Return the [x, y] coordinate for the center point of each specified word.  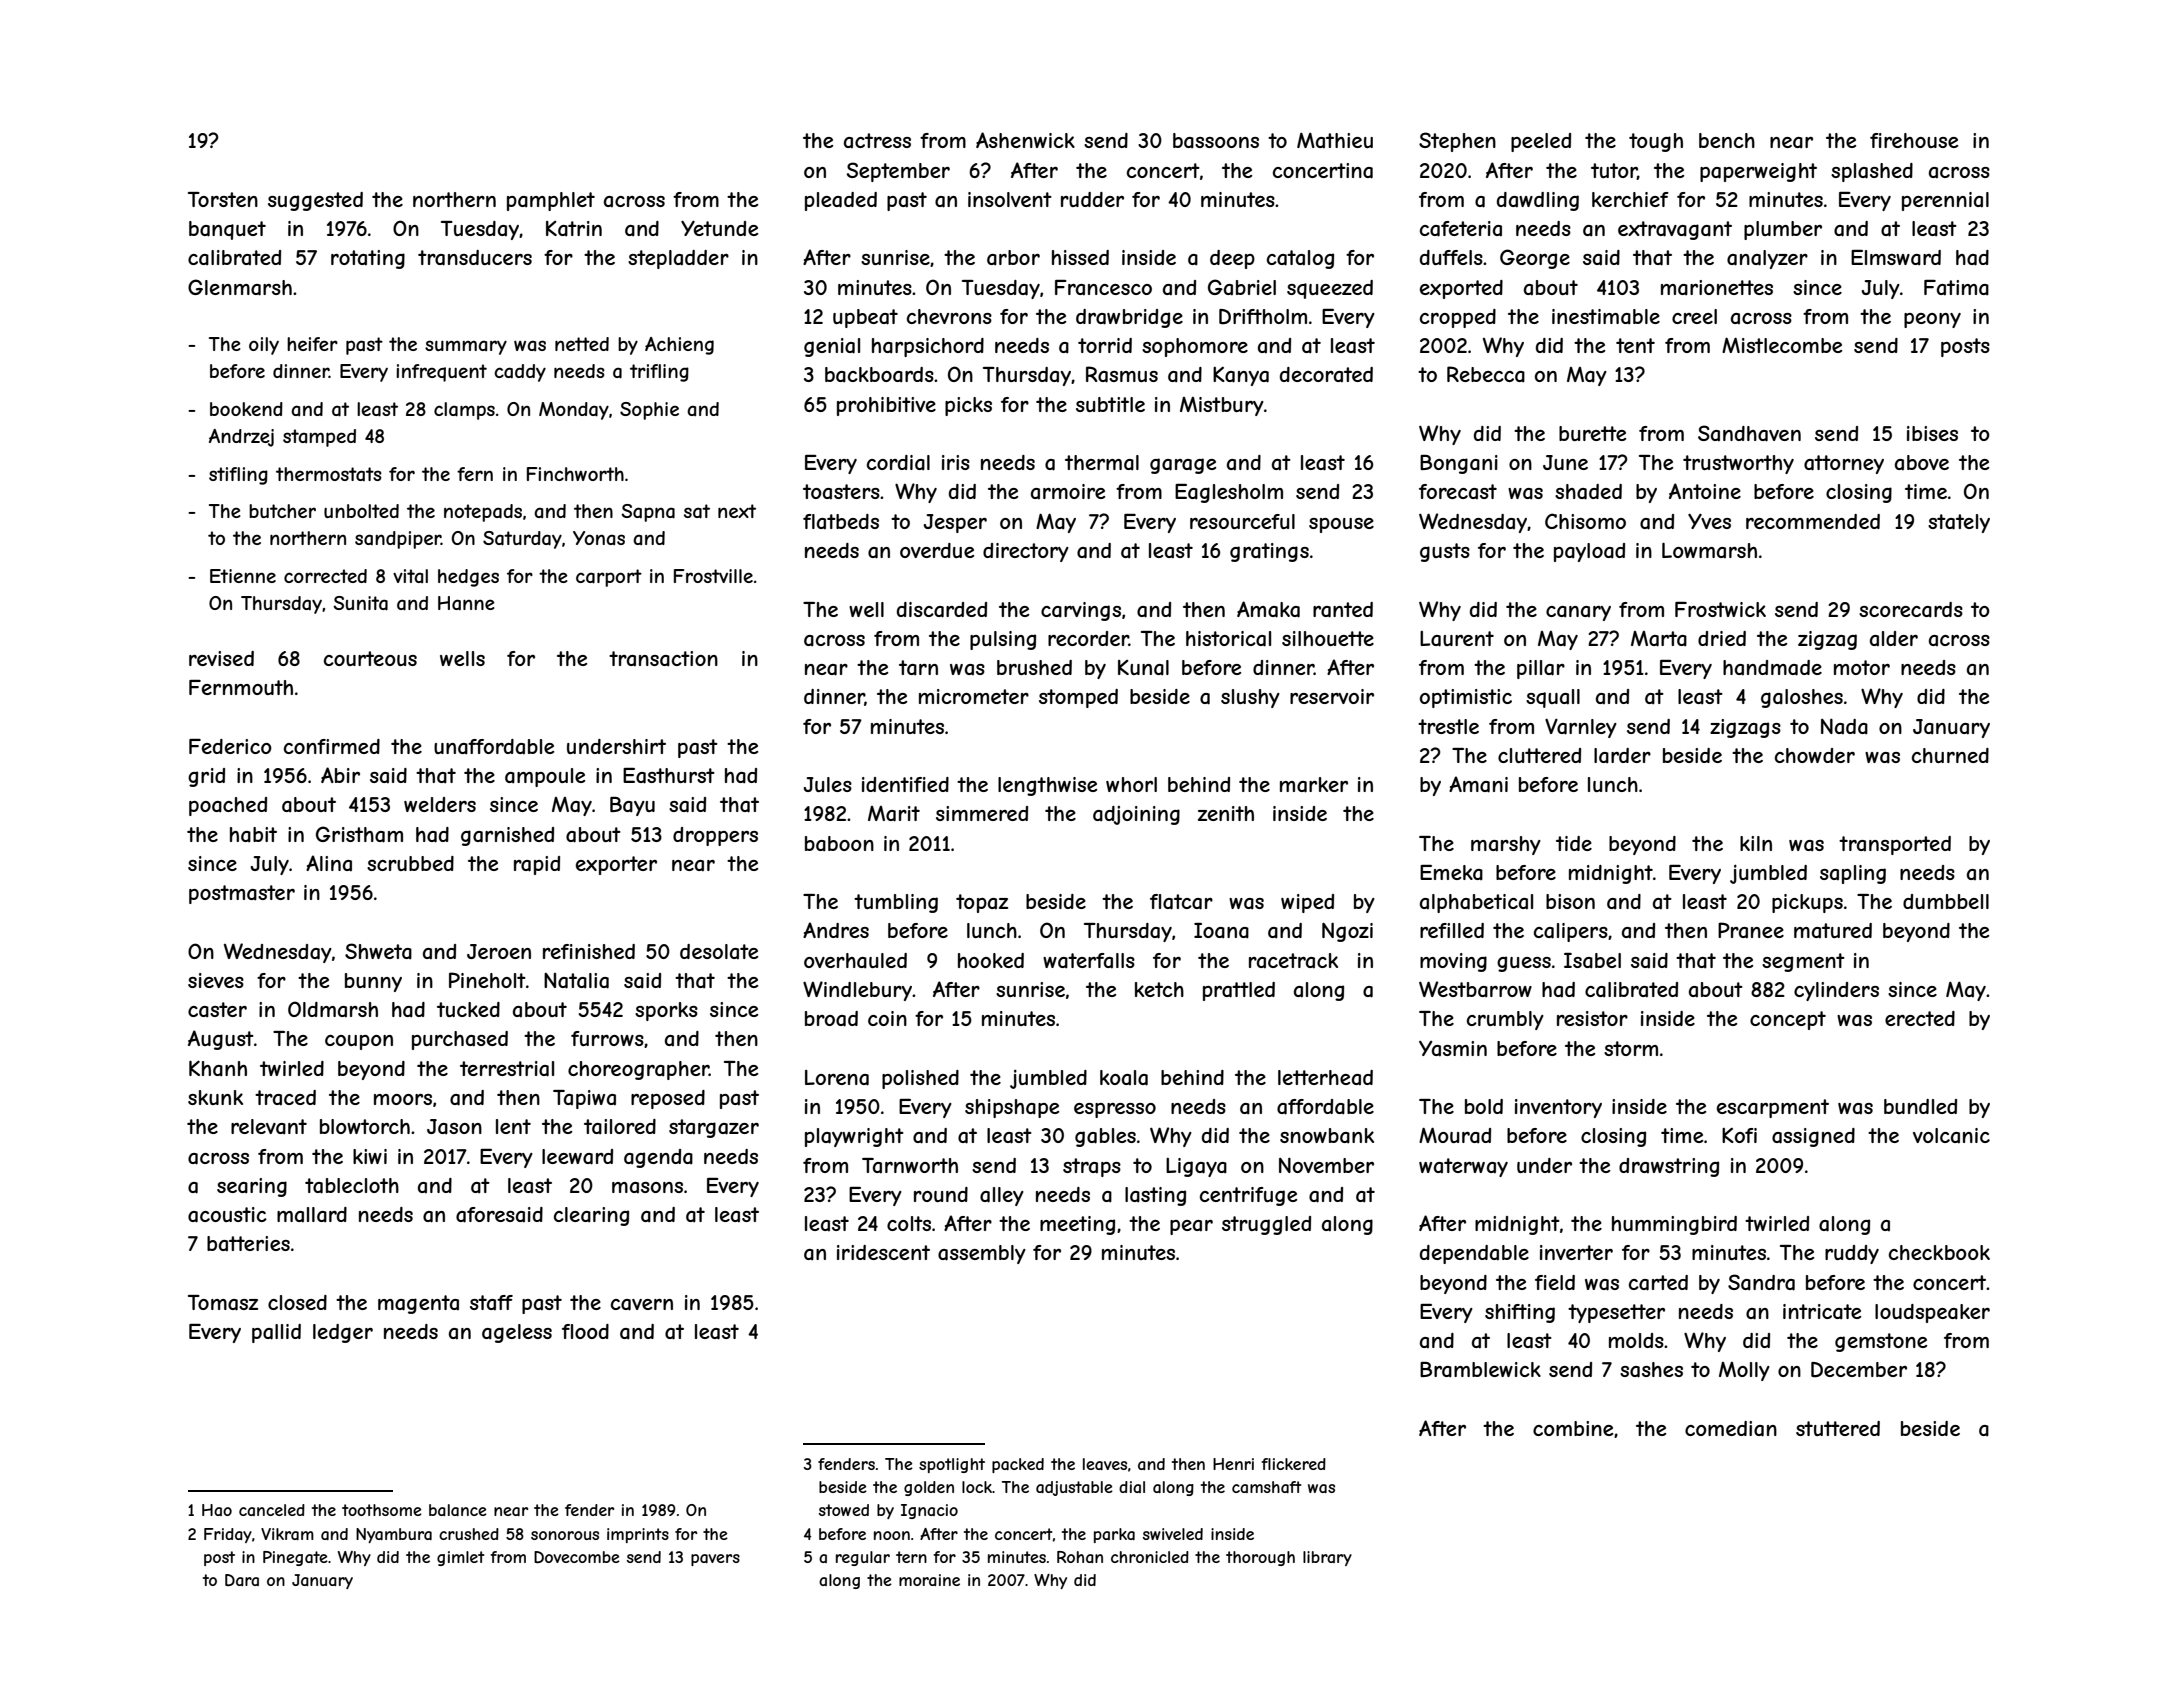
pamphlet [551, 201]
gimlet [461, 1558]
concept [1788, 1020]
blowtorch [365, 1126]
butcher [282, 511]
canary [1578, 613]
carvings [1081, 611]
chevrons [949, 316]
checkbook [1939, 1252]
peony [1932, 320]
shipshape [1012, 1108]
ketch [1159, 989]
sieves [216, 980]
